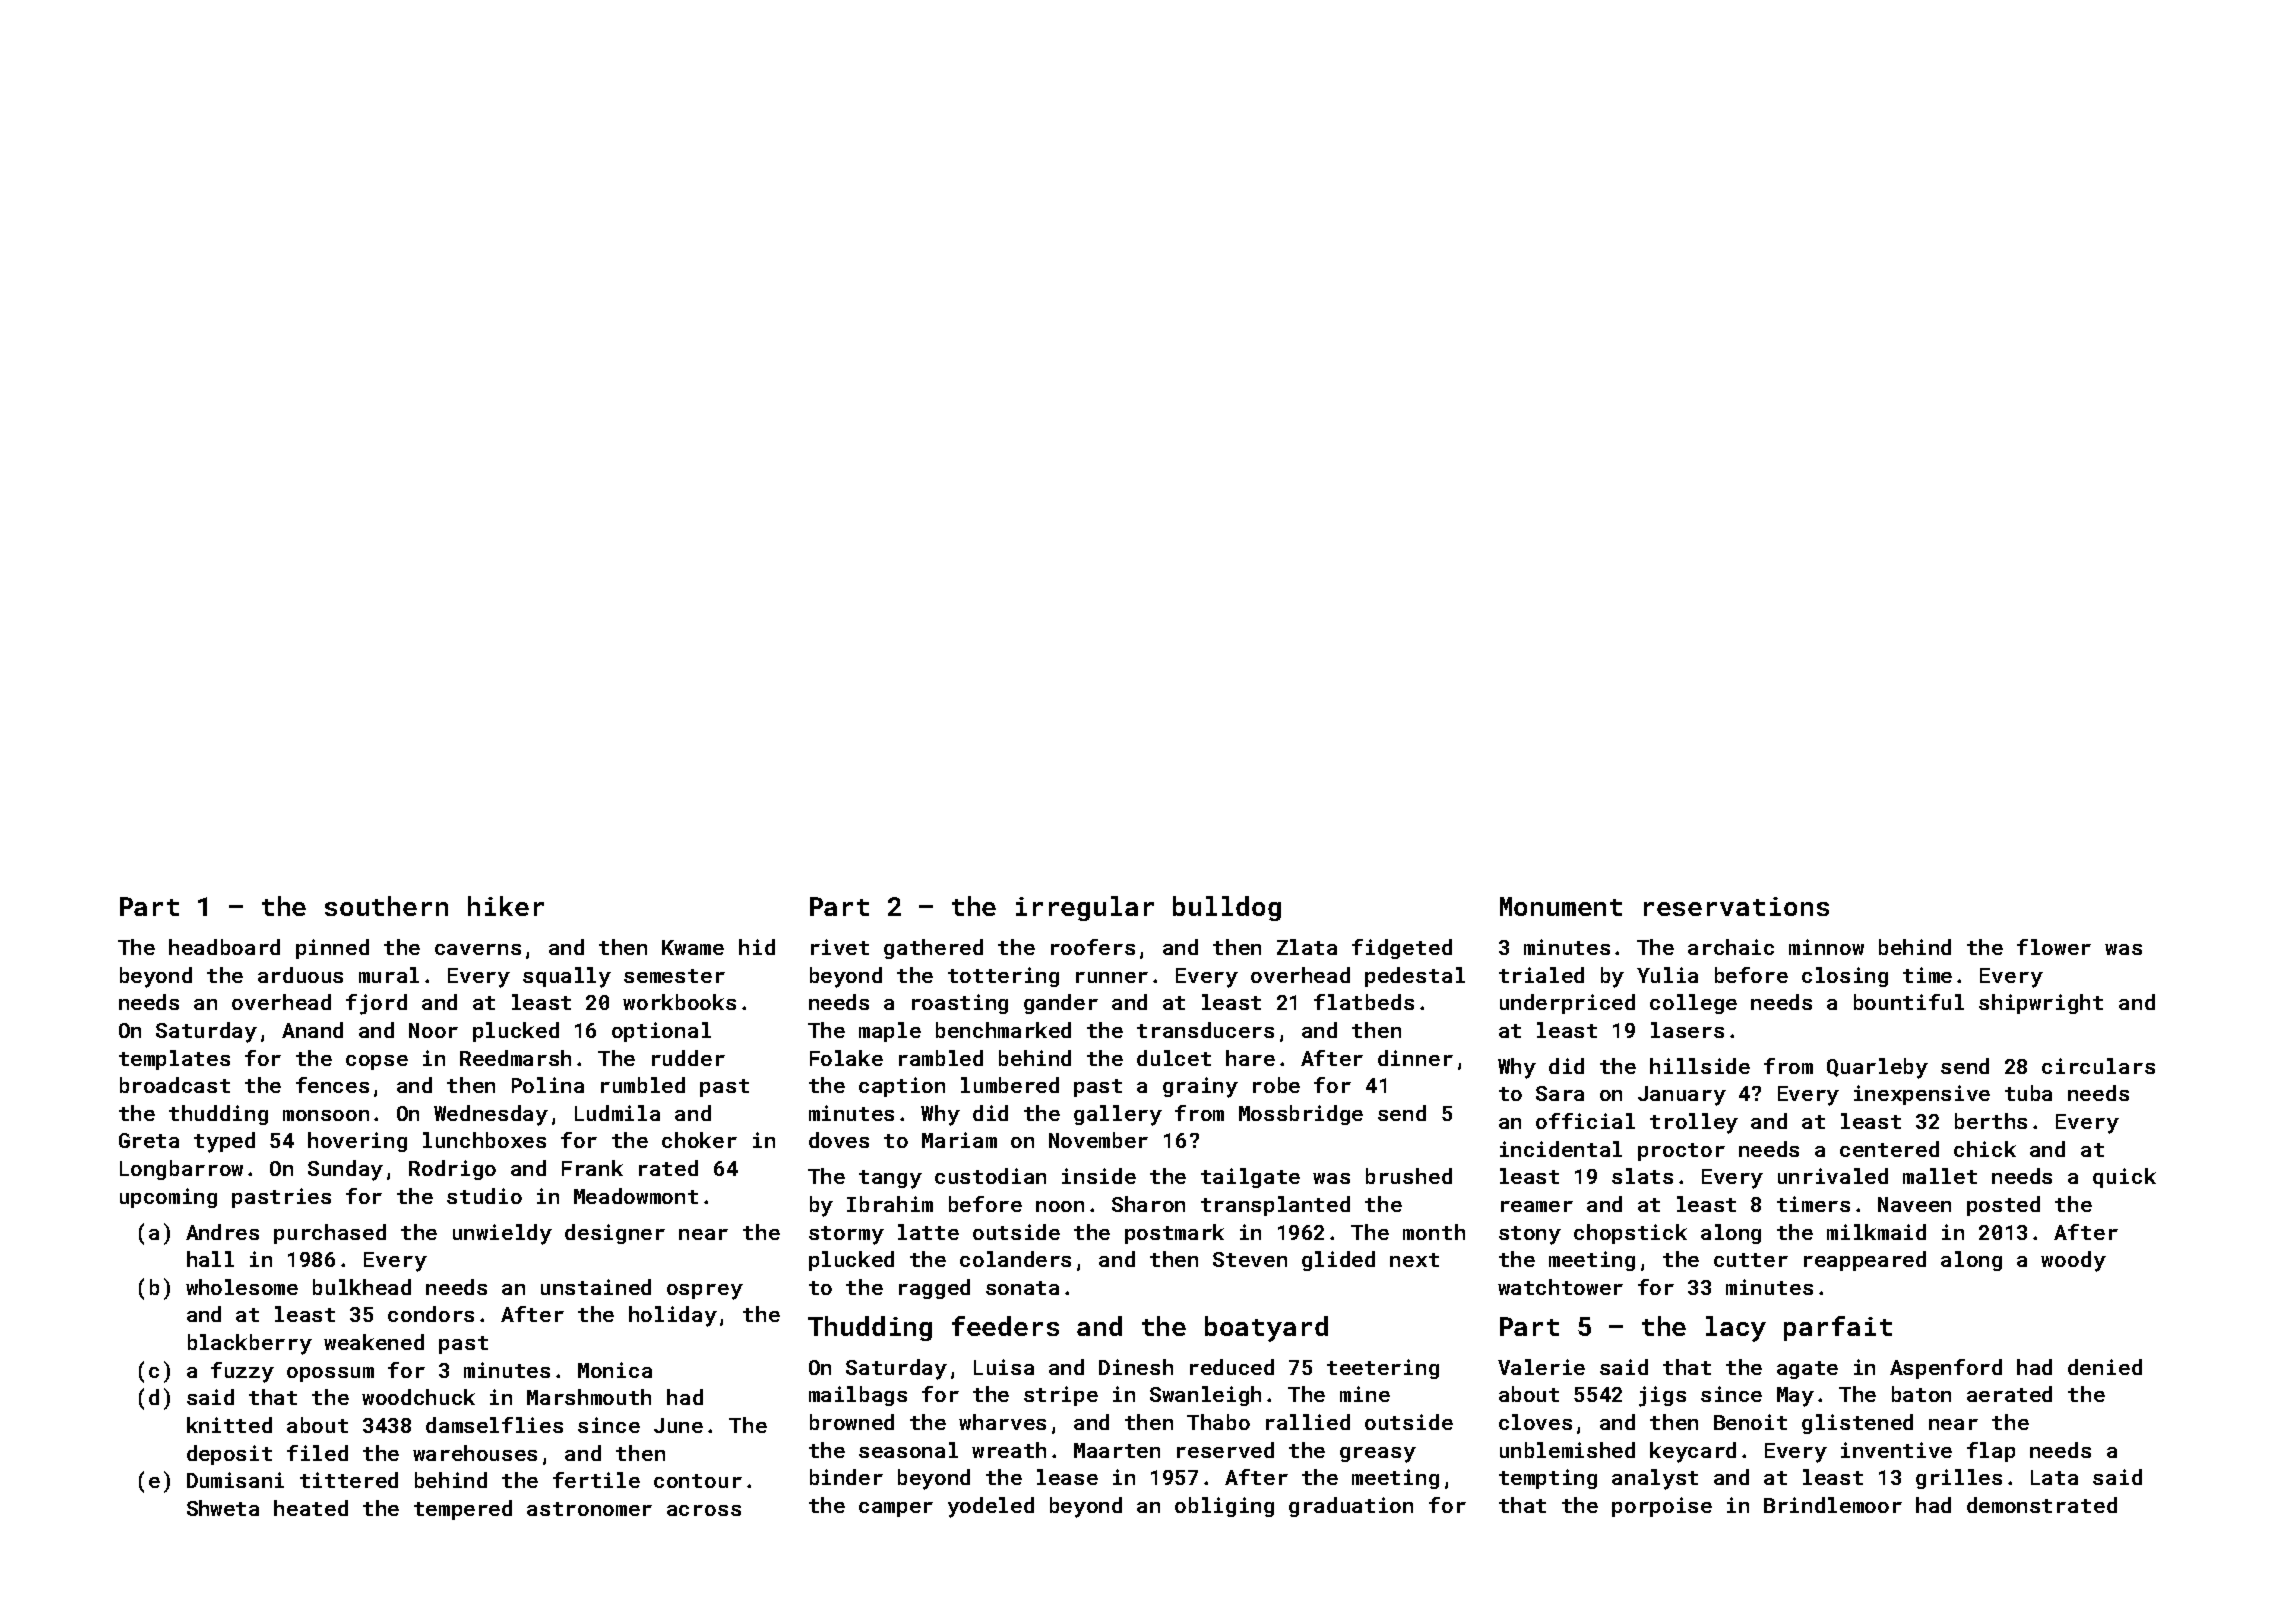 The image size is (2282, 1614). Describe the element at coordinates (235, 1480) in the page. I see `Dumisani` at that location.
